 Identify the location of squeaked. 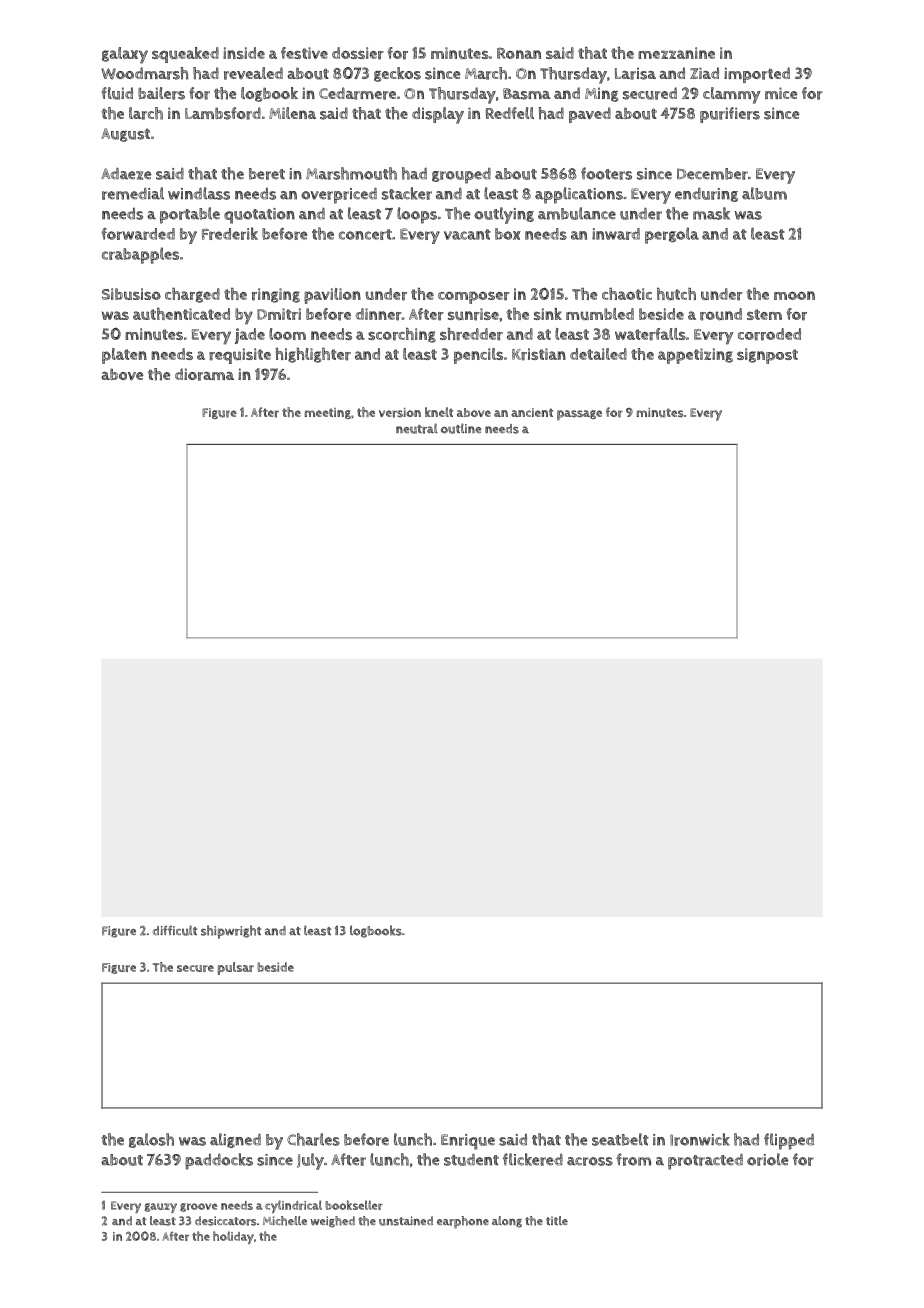
(185, 55).
